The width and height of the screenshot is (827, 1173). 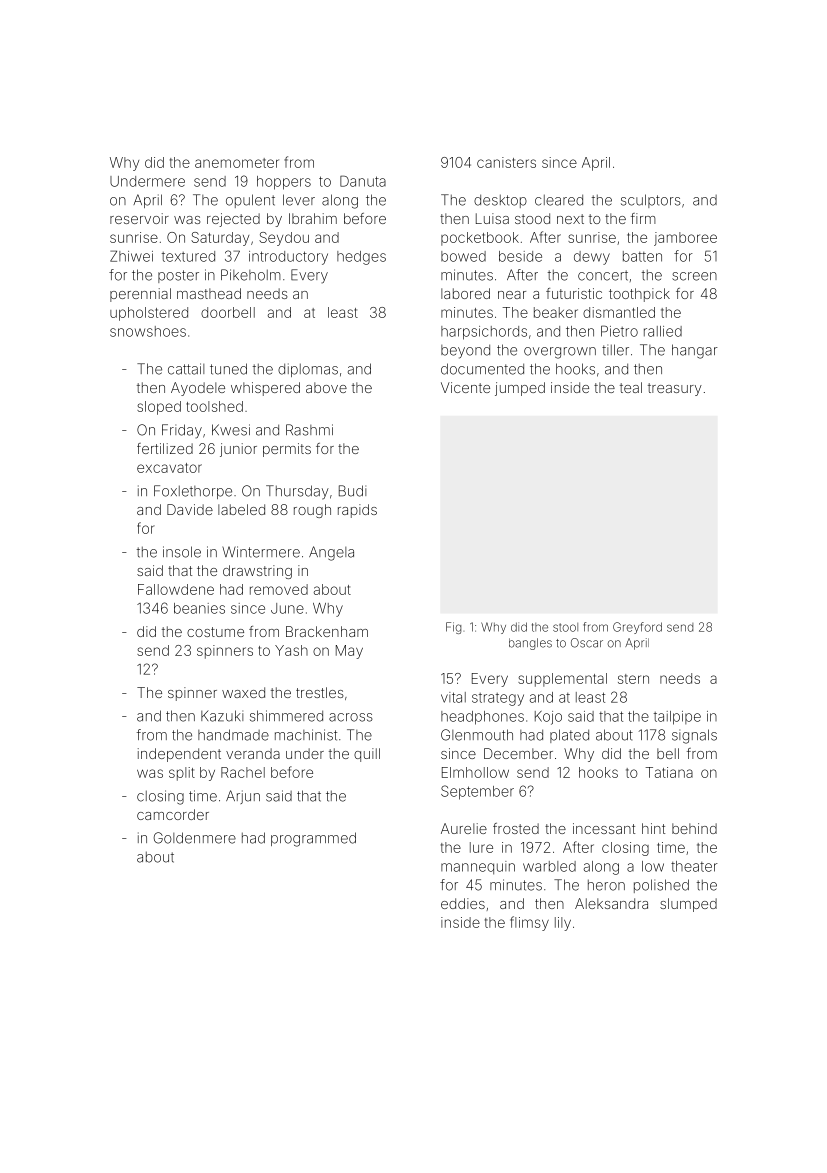 I want to click on Goldenmere, so click(x=195, y=838).
